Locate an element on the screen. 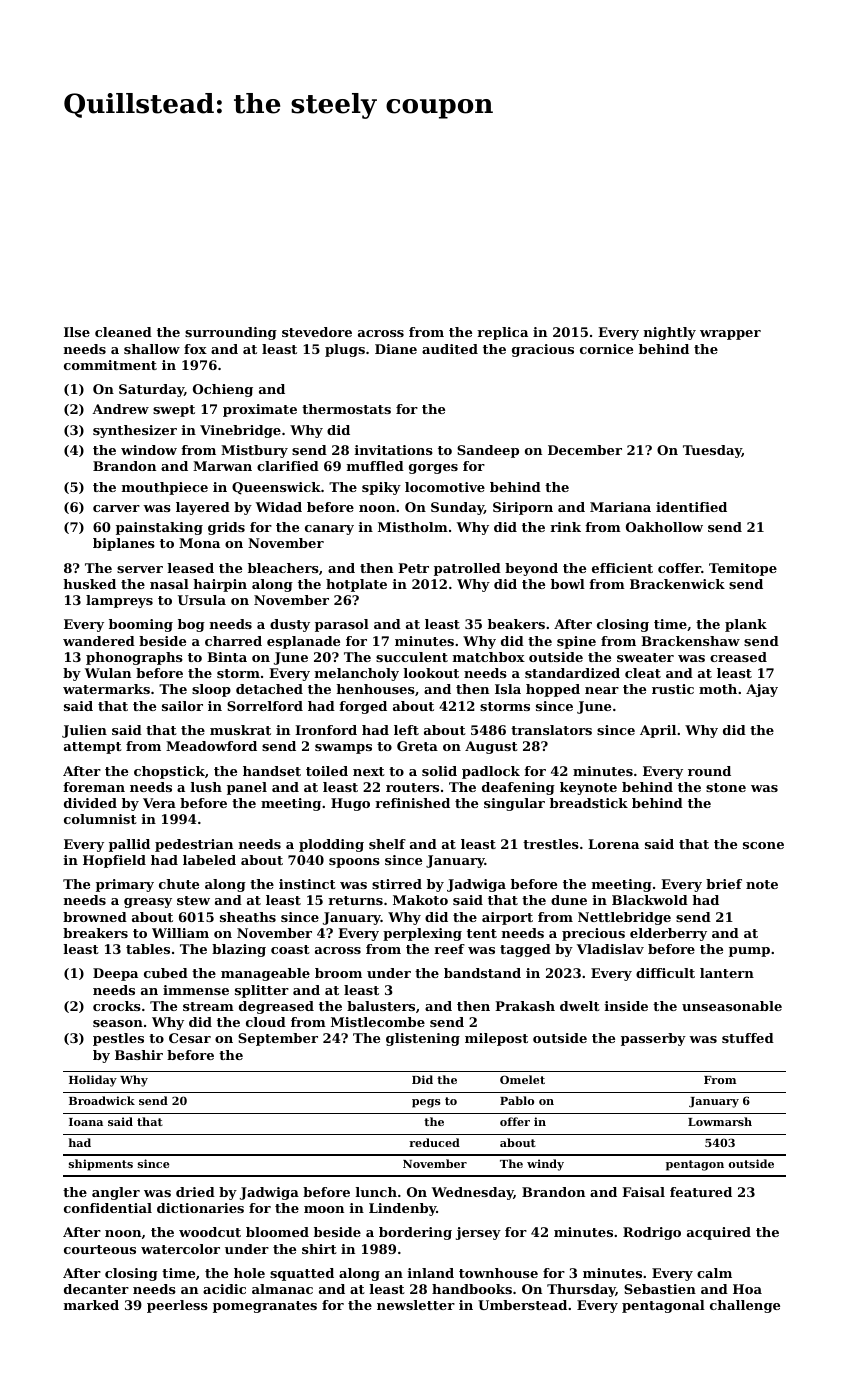 Image resolution: width=849 pixels, height=1400 pixels. rink is located at coordinates (565, 527).
